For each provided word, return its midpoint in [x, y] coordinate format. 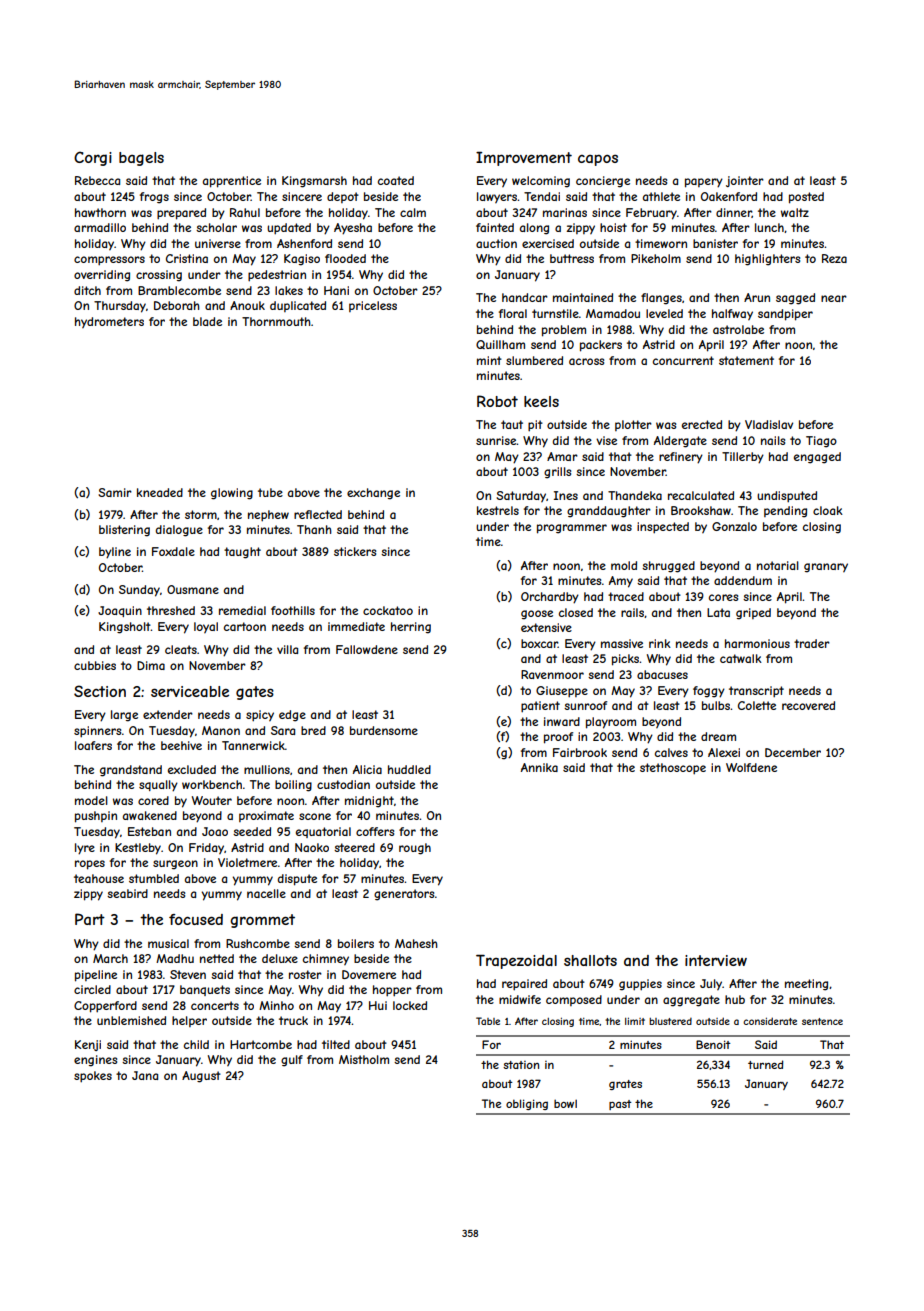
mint [489, 360]
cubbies [95, 665]
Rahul [245, 212]
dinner [734, 213]
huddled [409, 769]
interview [716, 960]
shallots [590, 960]
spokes [93, 1077]
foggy [709, 692]
